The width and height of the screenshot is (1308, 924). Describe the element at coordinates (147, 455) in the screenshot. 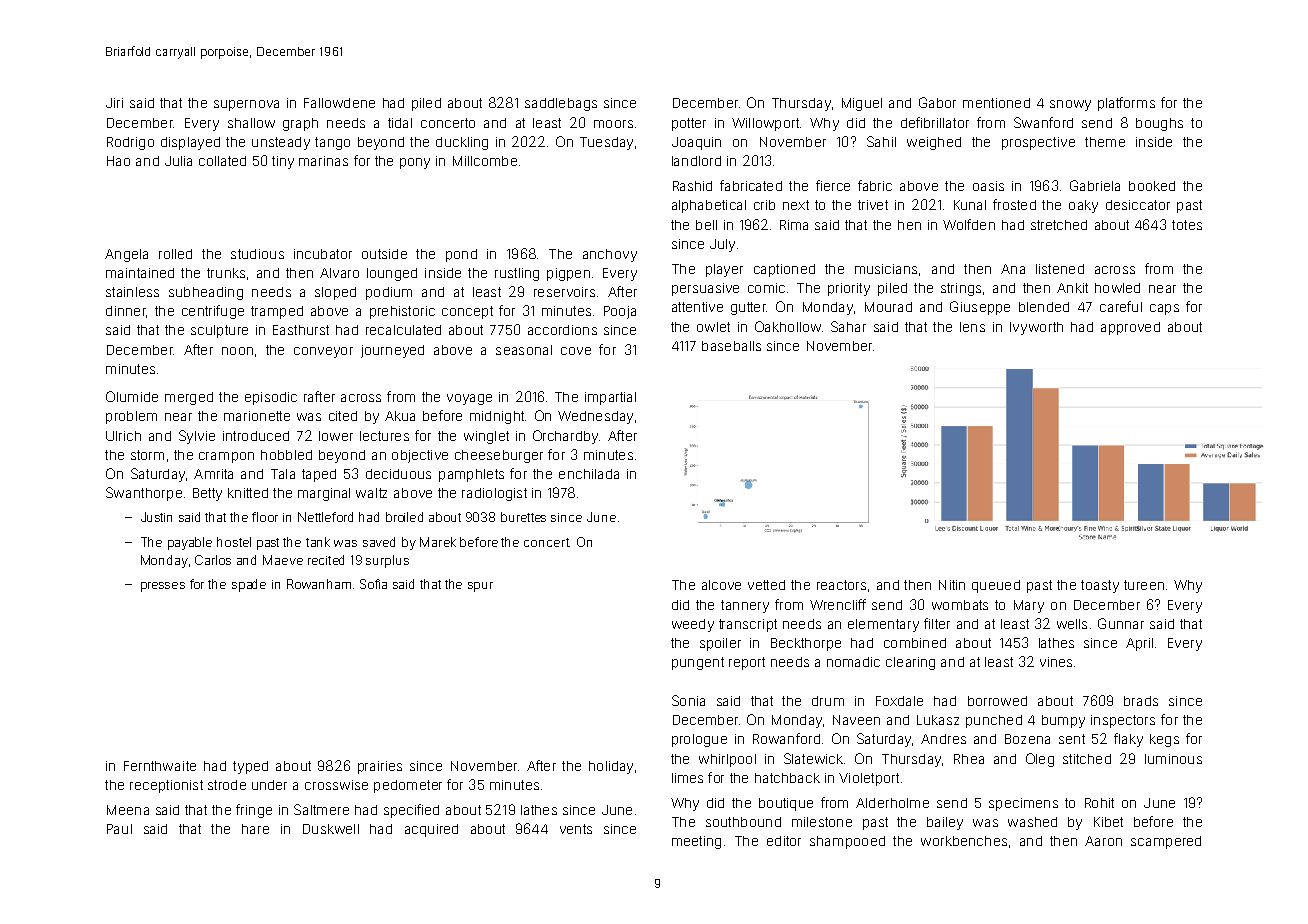

I see `storm` at that location.
